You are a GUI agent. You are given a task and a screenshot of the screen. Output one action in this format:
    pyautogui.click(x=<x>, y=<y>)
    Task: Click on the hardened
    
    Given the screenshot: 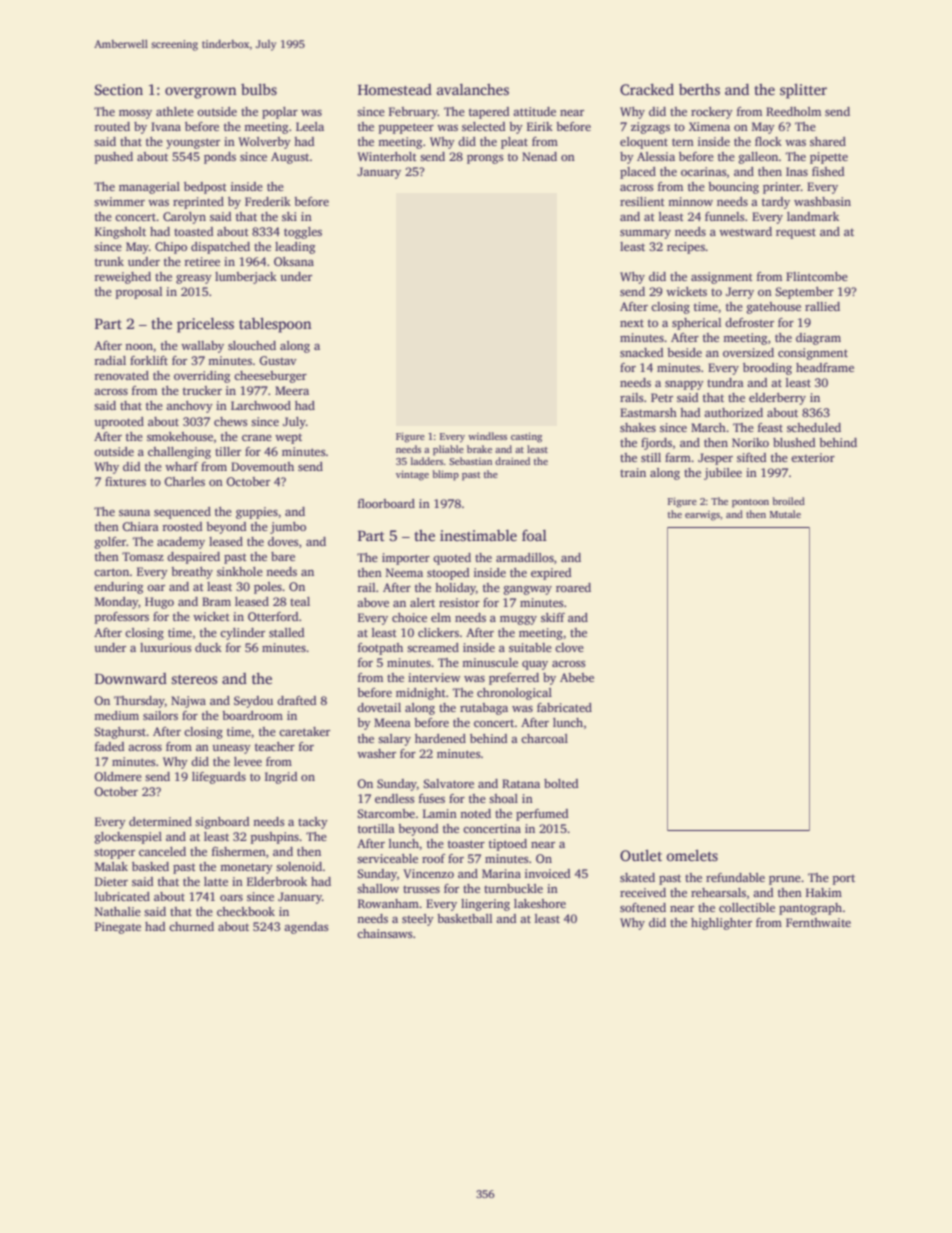 What is the action you would take?
    pyautogui.click(x=440, y=738)
